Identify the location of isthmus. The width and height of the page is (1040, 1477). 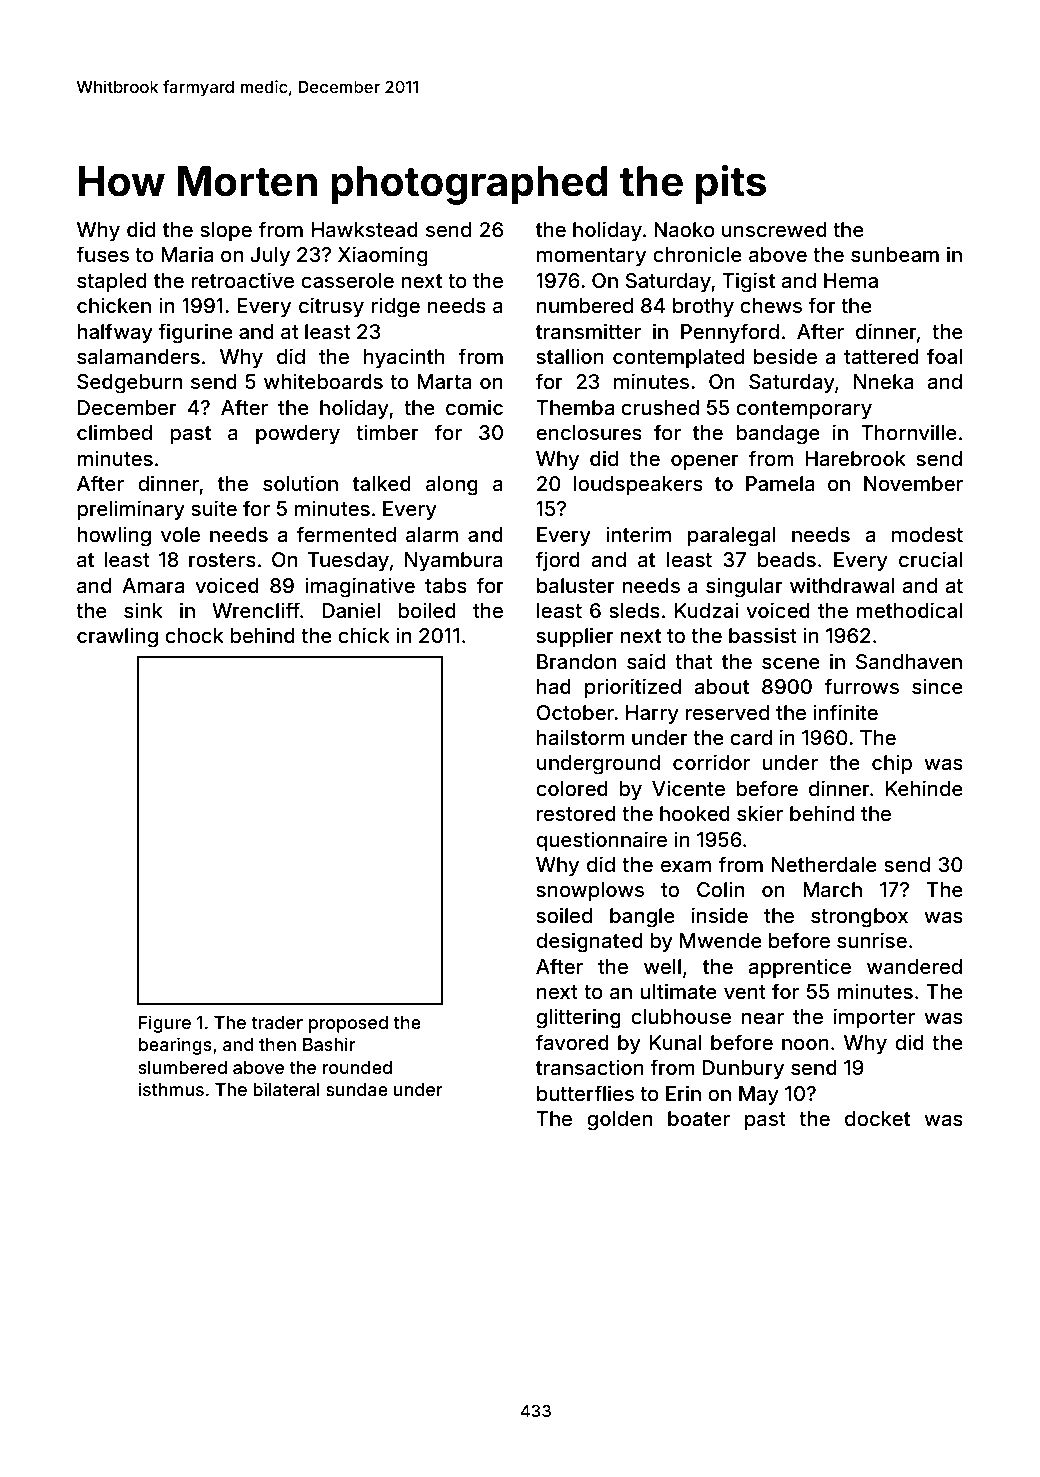
(171, 1089).
